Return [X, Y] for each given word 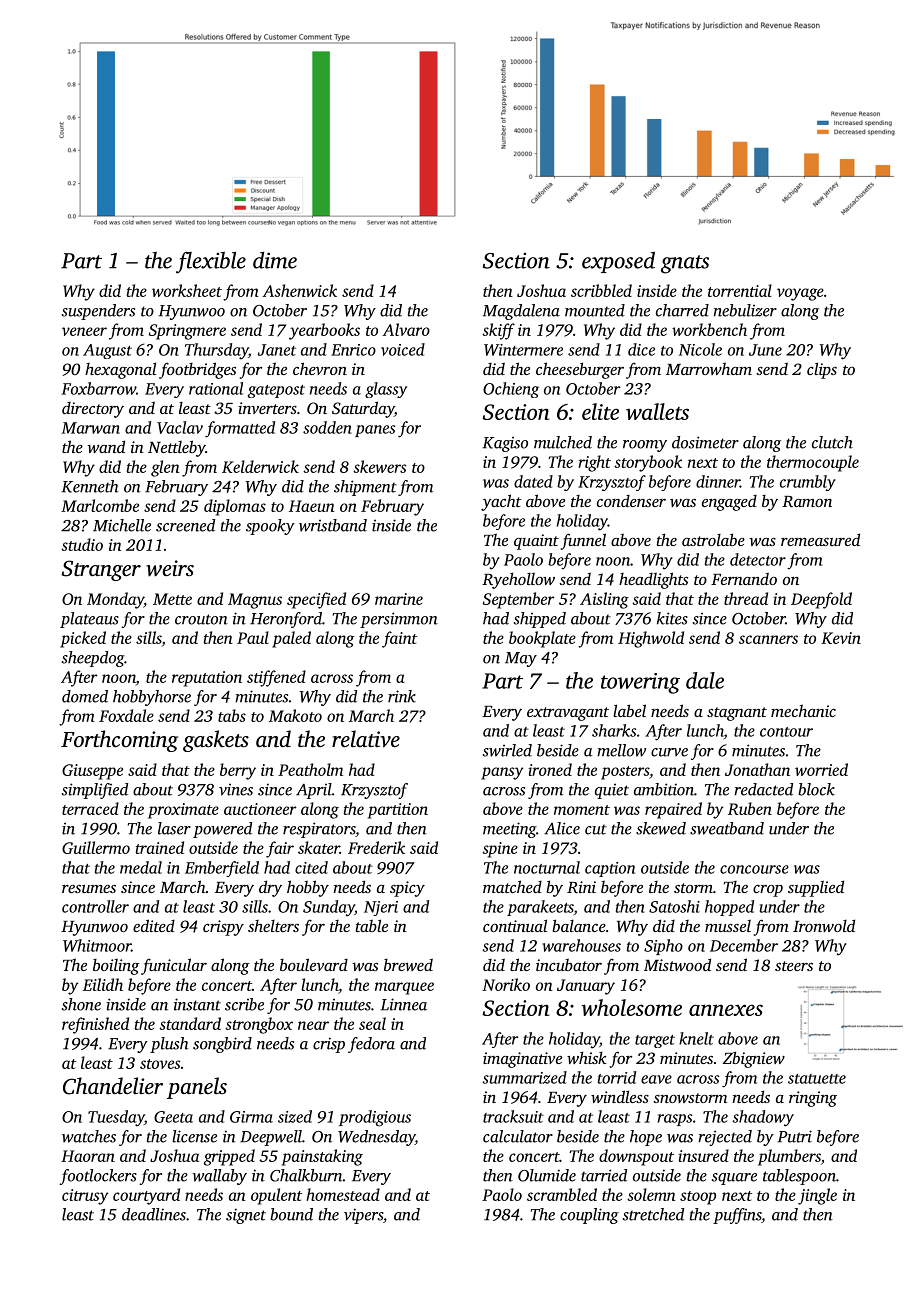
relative [366, 739]
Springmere [187, 332]
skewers [379, 466]
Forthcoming [119, 741]
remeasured [820, 539]
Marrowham [709, 368]
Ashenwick [299, 290]
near [313, 1025]
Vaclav [180, 427]
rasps [675, 1120]
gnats [685, 264]
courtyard [146, 1196]
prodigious [375, 1118]
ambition [664, 789]
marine [399, 599]
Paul [253, 637]
